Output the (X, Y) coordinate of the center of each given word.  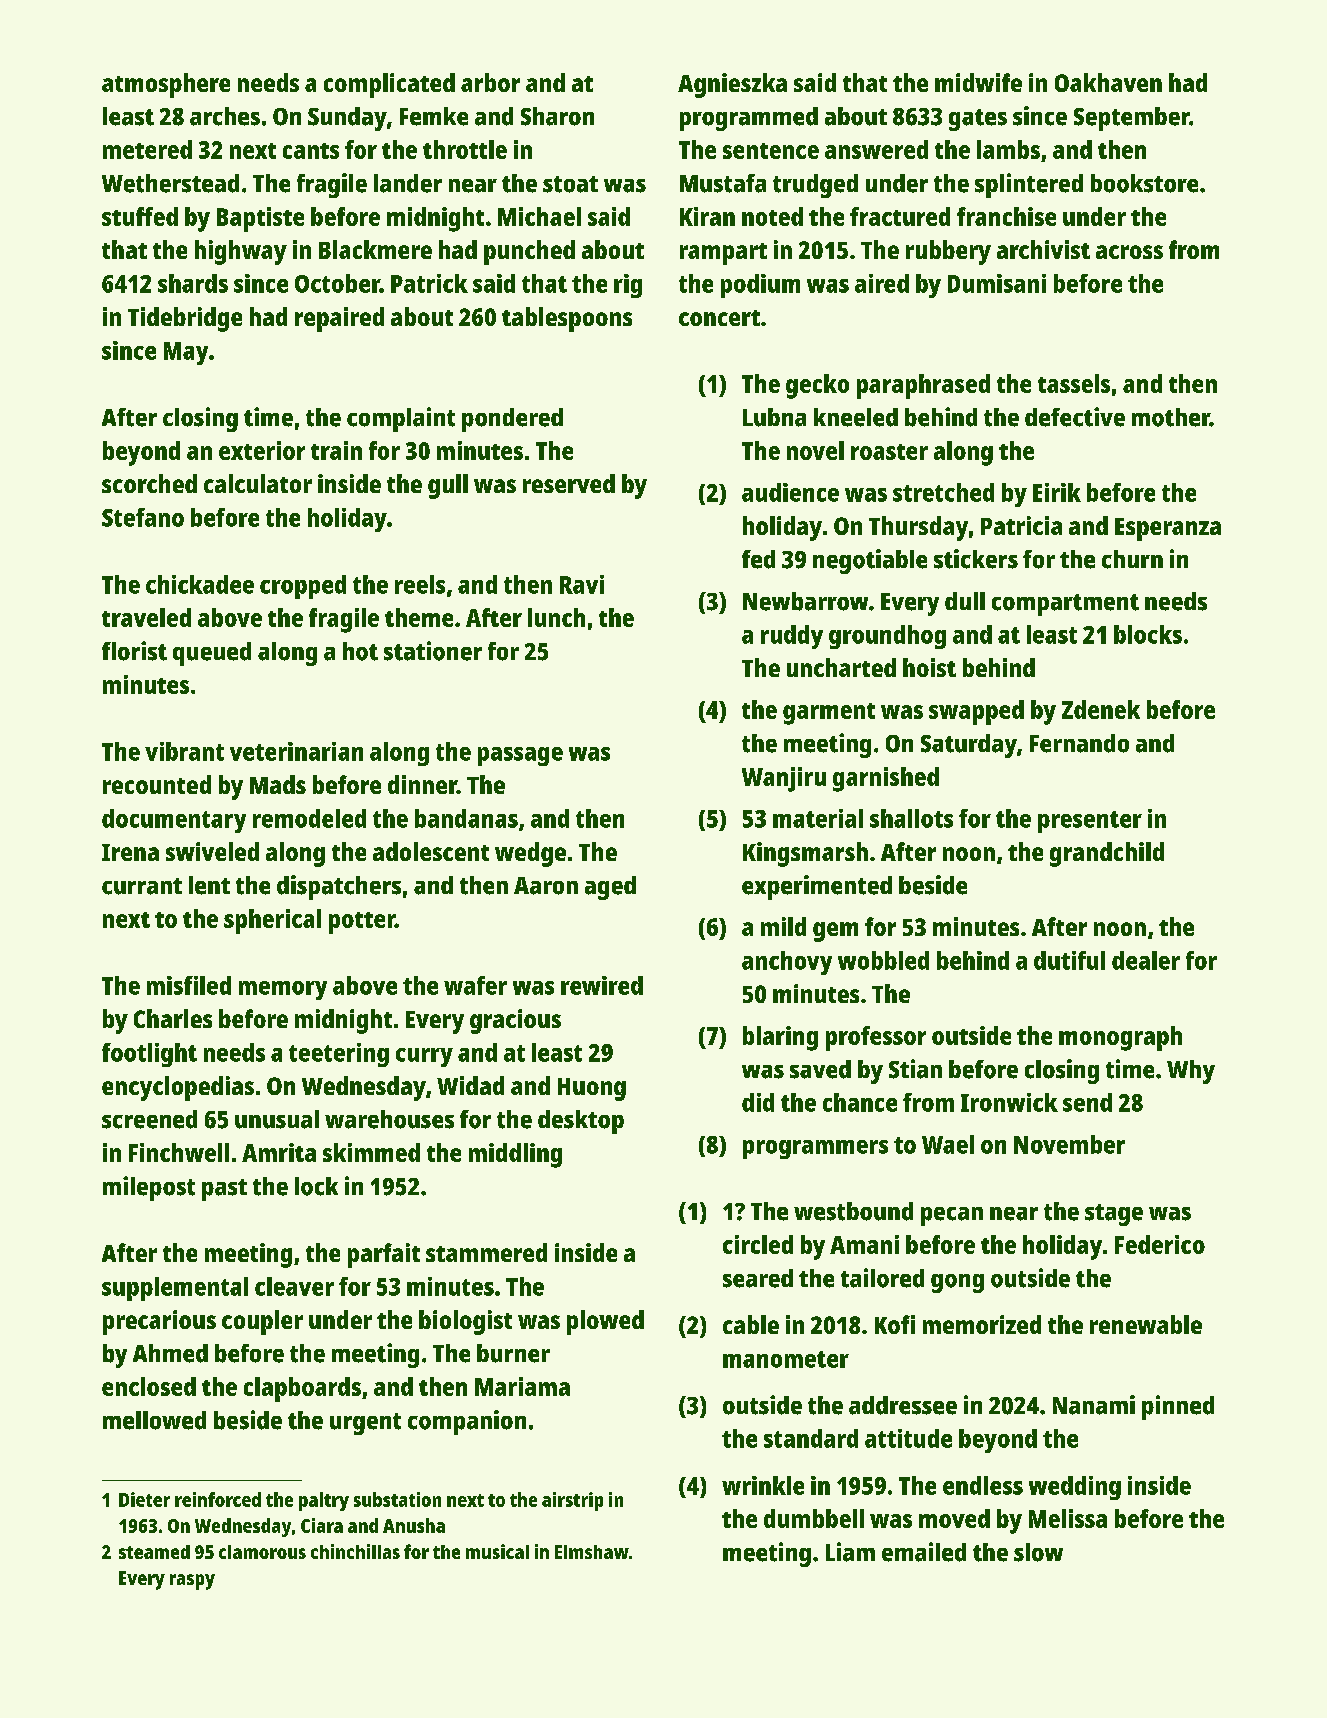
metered (147, 149)
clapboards (302, 1389)
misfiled (189, 985)
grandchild (1107, 854)
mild (783, 926)
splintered (1029, 185)
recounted (157, 784)
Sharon (557, 116)
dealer (1146, 960)
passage (520, 756)
